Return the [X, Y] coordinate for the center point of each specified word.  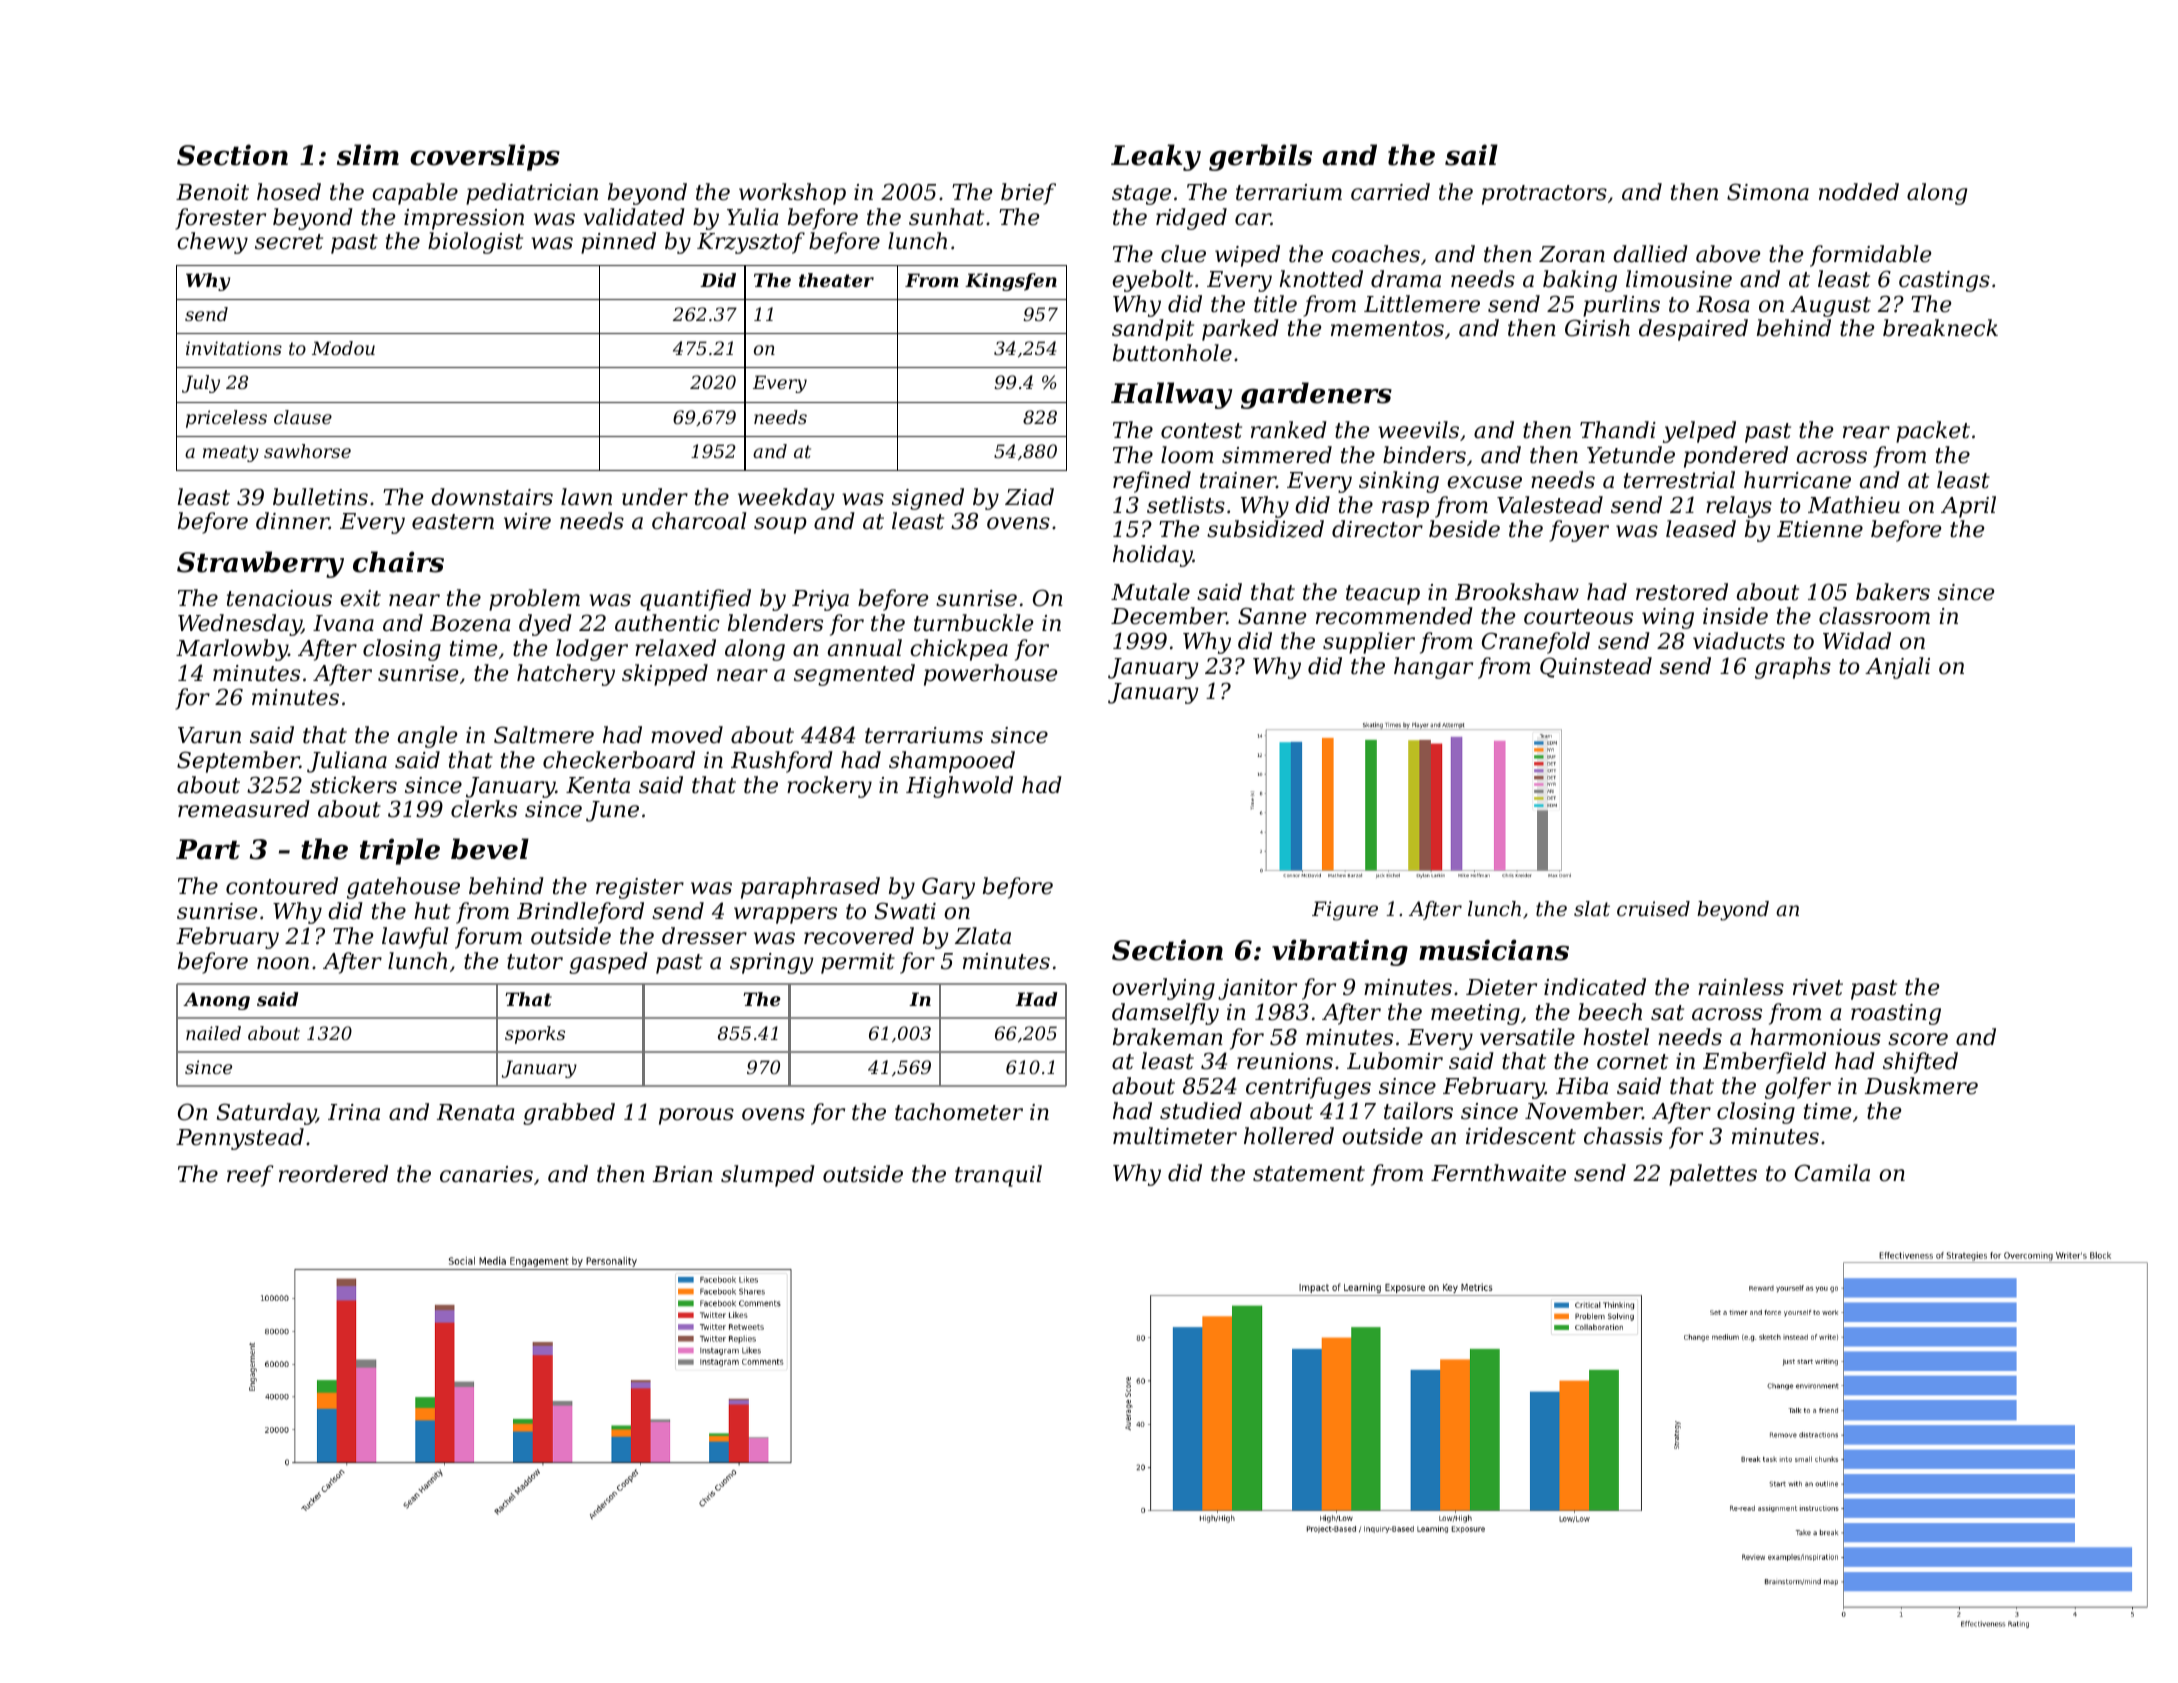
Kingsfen [1011, 282]
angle [427, 737]
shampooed [952, 762]
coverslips [485, 157]
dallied [1650, 254]
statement [1309, 1174]
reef [250, 1176]
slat [1592, 909]
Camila [1832, 1173]
